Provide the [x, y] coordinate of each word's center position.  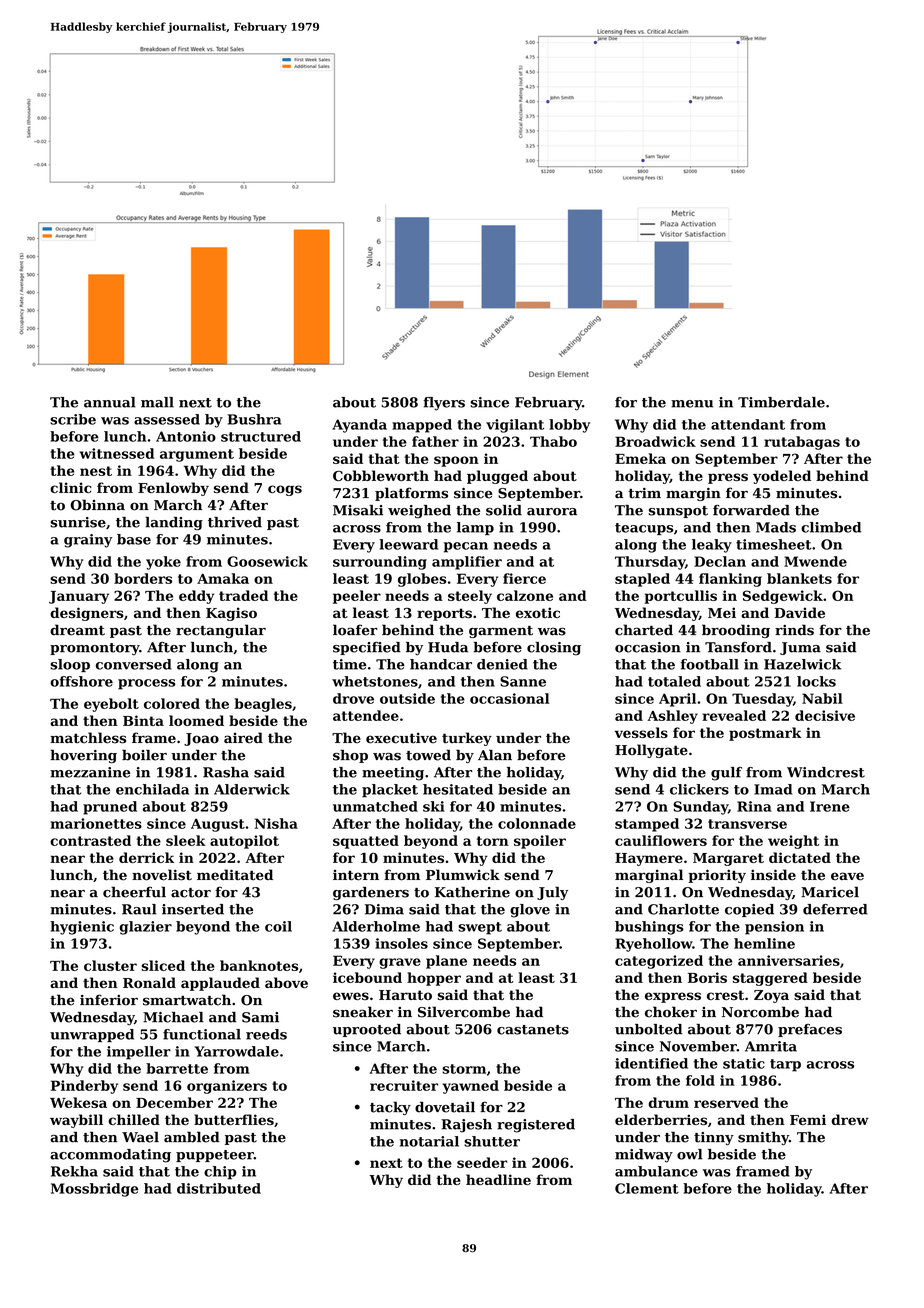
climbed [831, 527]
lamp [475, 528]
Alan [495, 755]
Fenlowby [173, 489]
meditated [235, 875]
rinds [794, 630]
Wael [140, 1137]
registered [536, 1126]
